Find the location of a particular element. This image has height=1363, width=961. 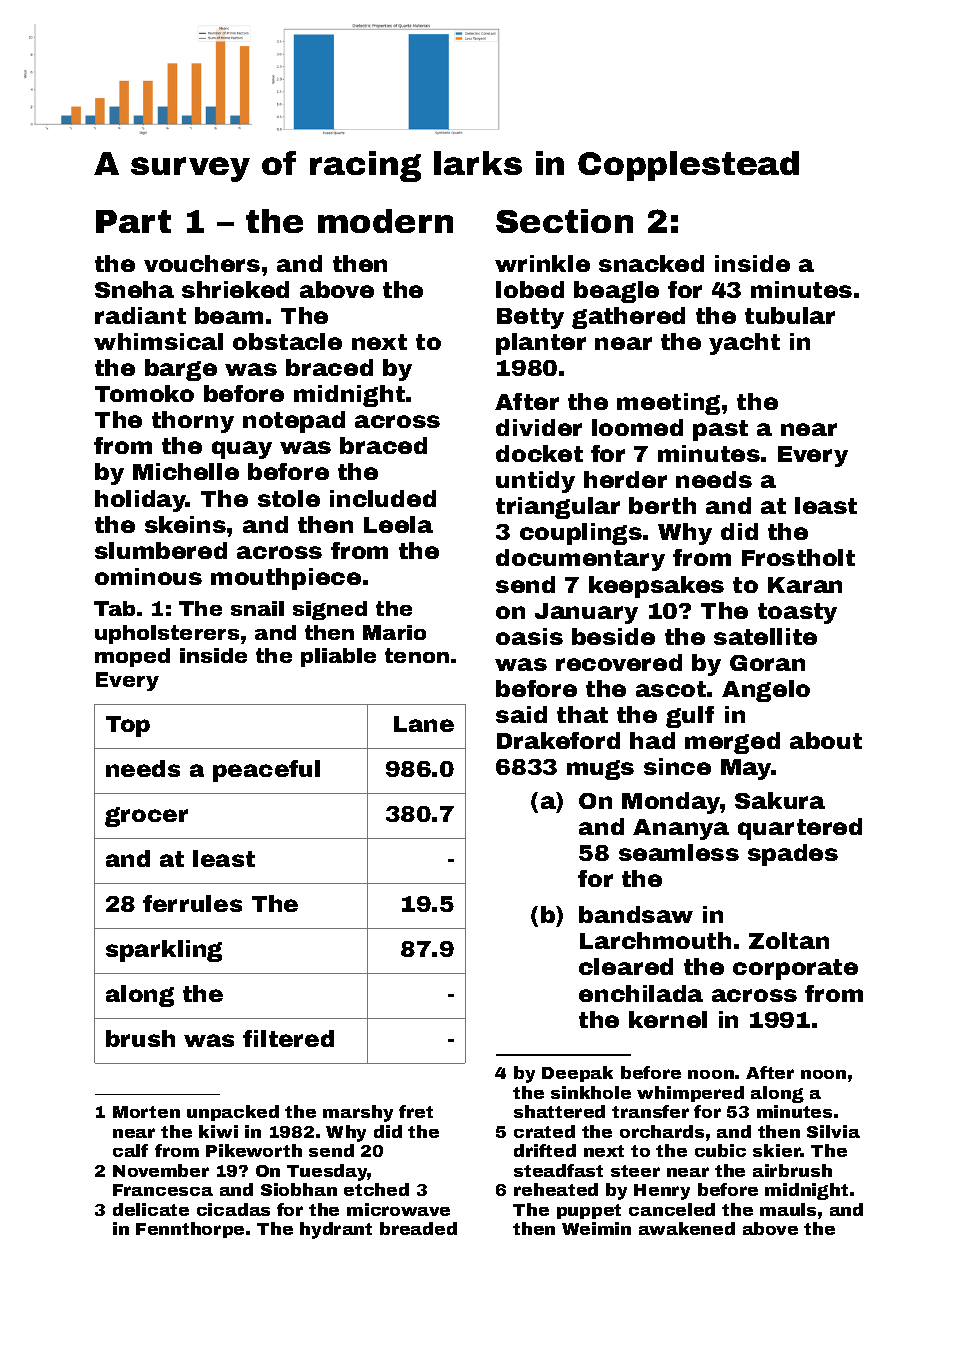

corporate is located at coordinates (795, 969).
